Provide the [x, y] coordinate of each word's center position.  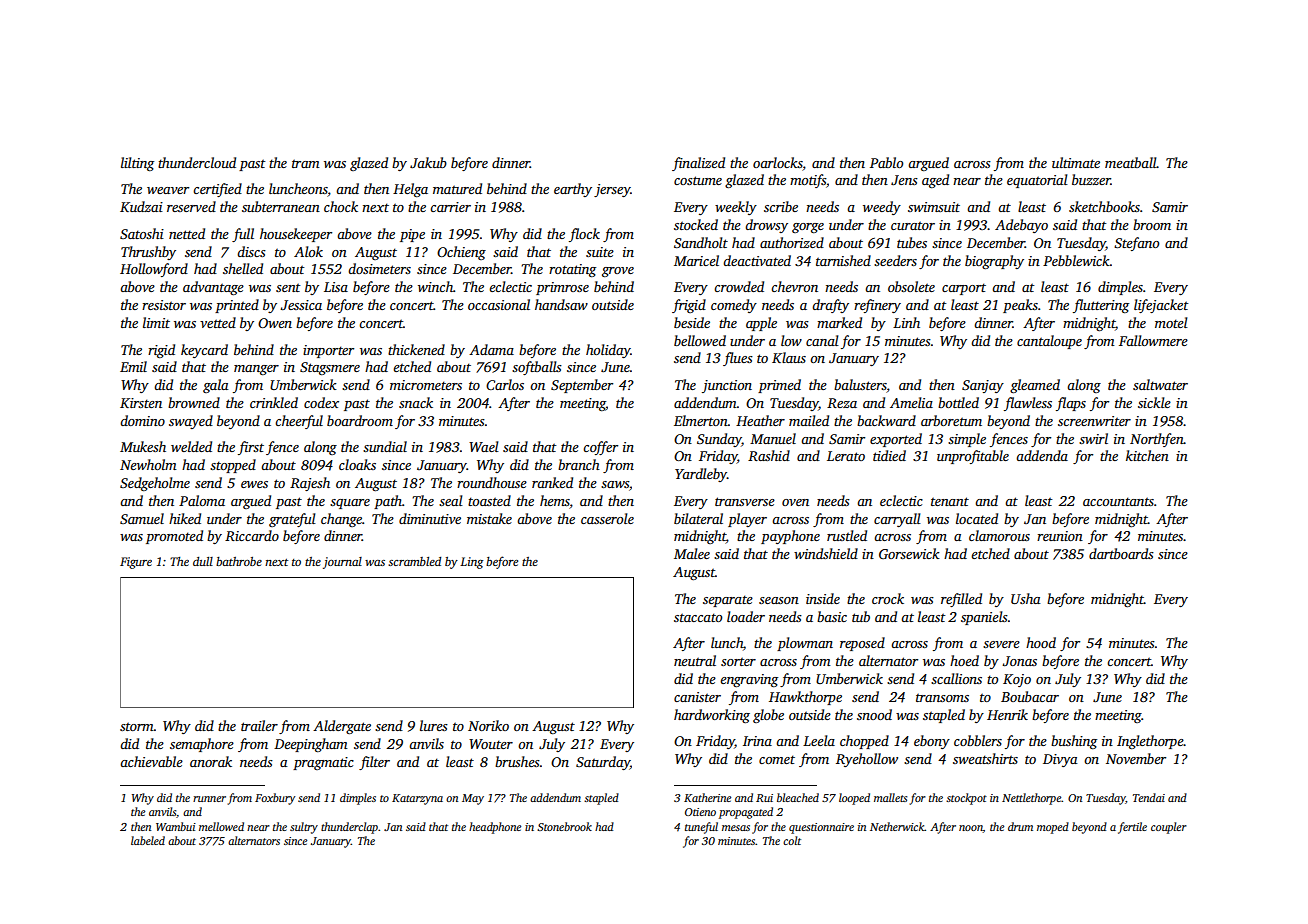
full [243, 235]
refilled [961, 600]
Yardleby [701, 475]
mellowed [221, 826]
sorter [738, 661]
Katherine [707, 797]
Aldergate [342, 727]
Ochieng [461, 253]
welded [191, 446]
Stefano [1136, 244]
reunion [1060, 536]
